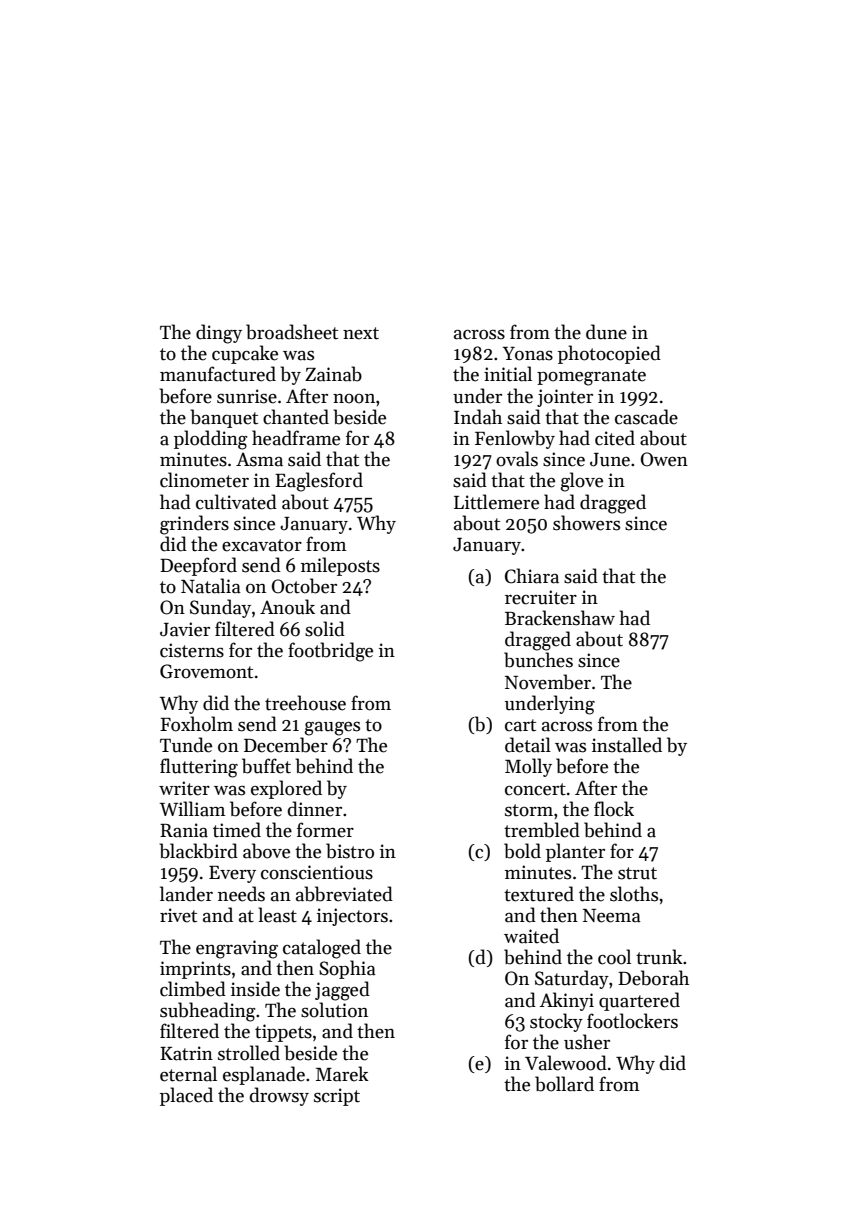 Image resolution: width=851 pixels, height=1207 pixels. I want to click on drowsy, so click(279, 1096).
